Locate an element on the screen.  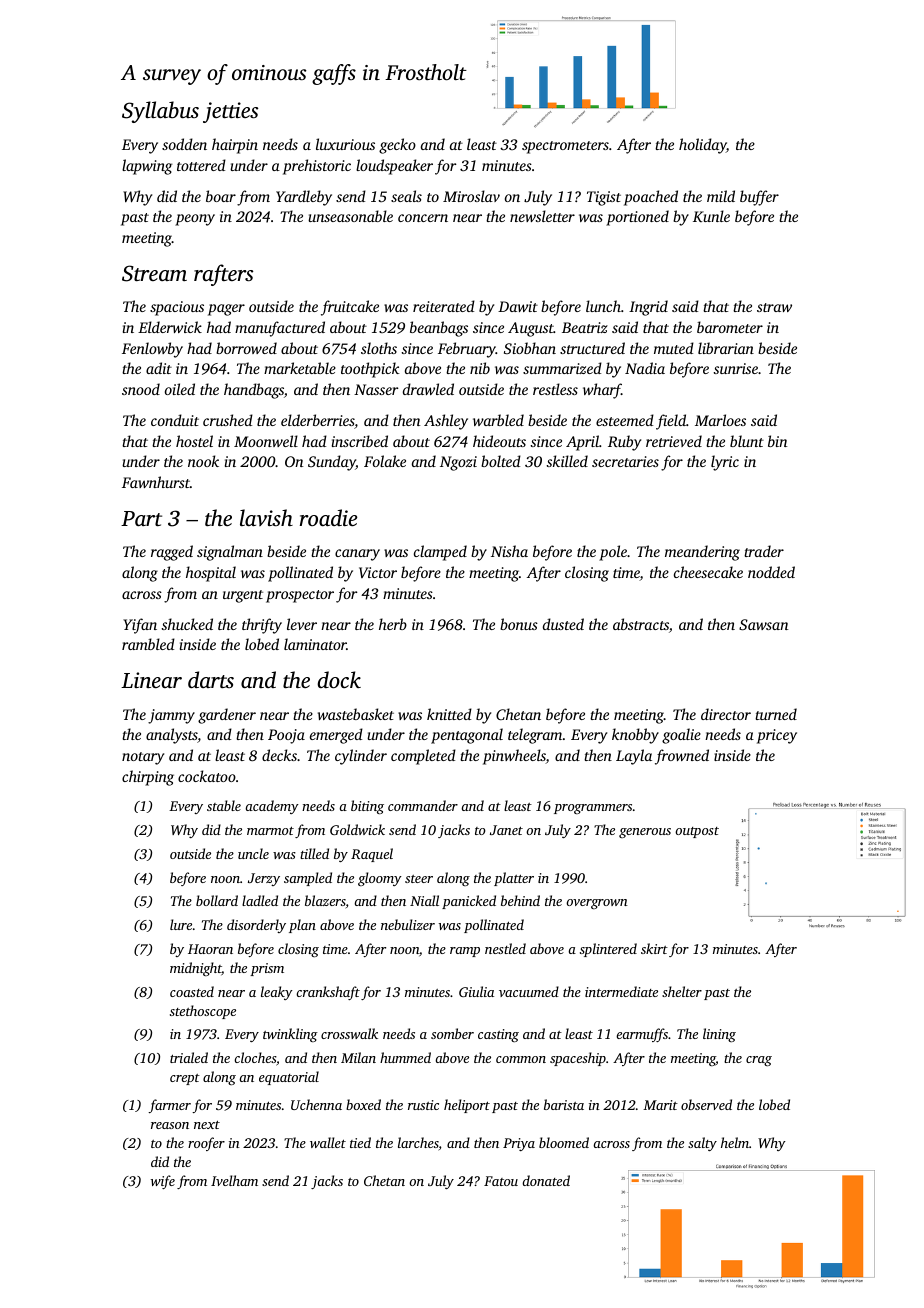
Sawsan is located at coordinates (763, 624).
